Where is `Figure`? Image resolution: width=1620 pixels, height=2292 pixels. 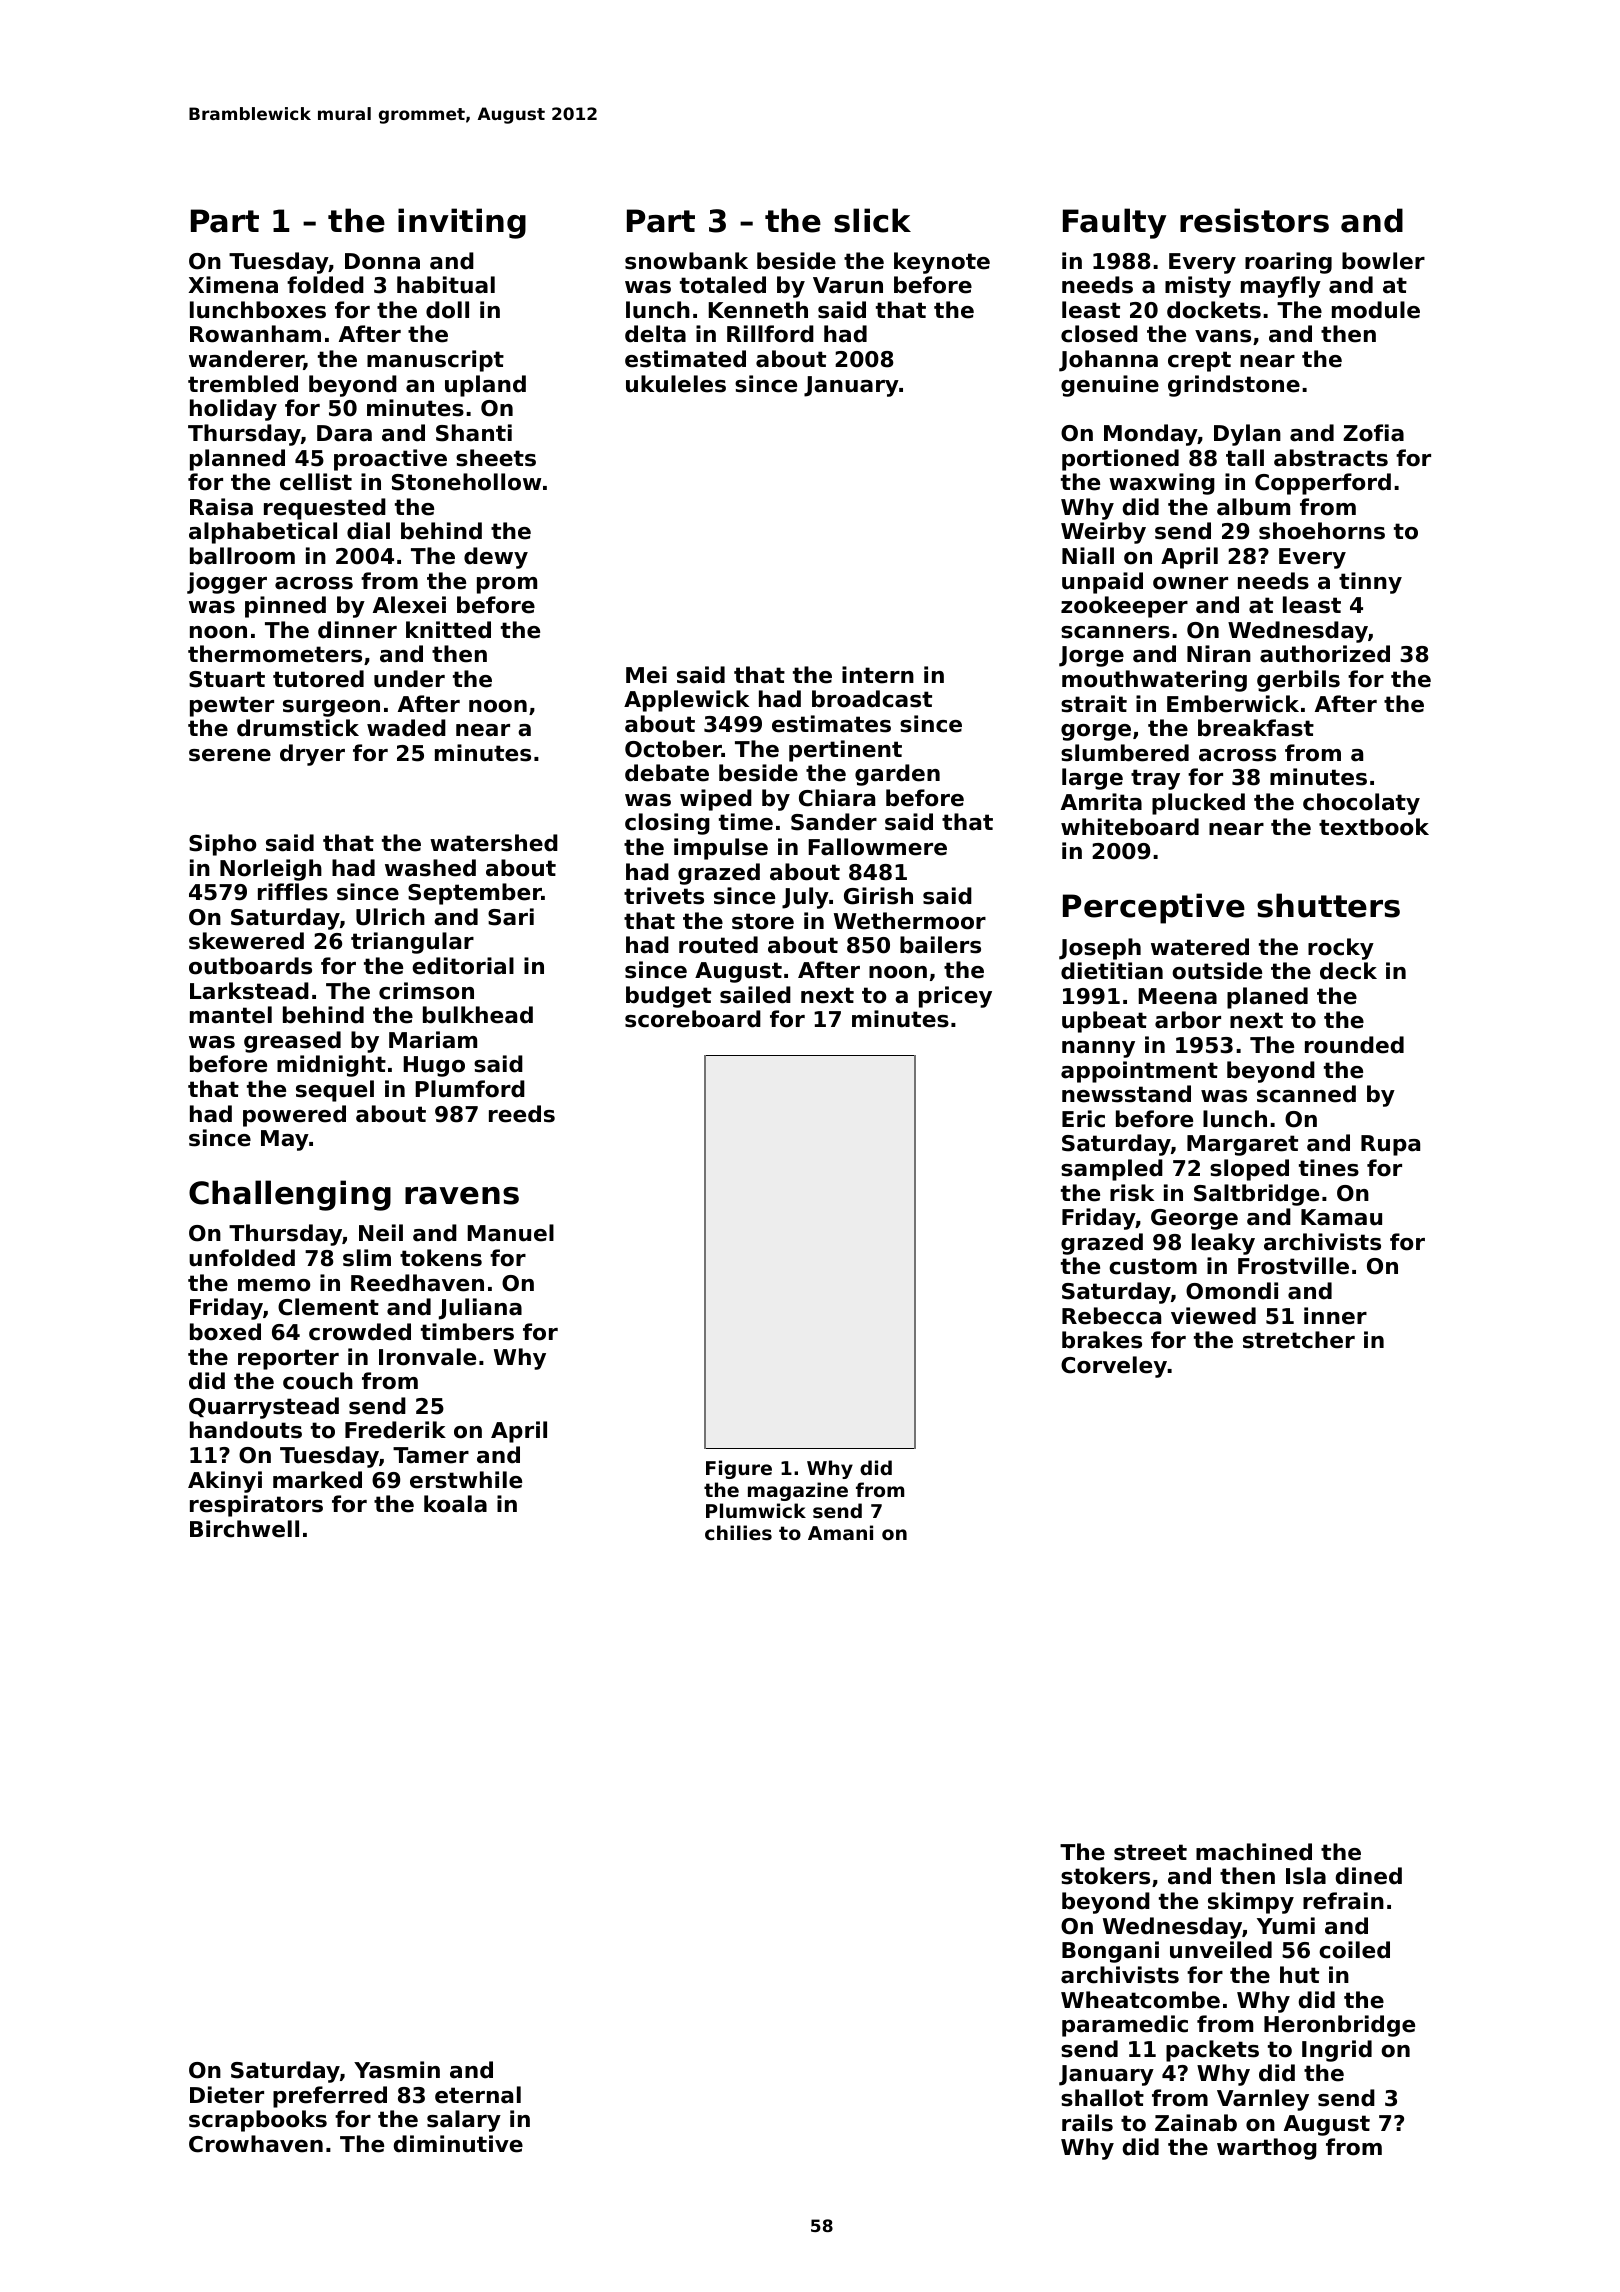
Figure is located at coordinates (739, 1469).
